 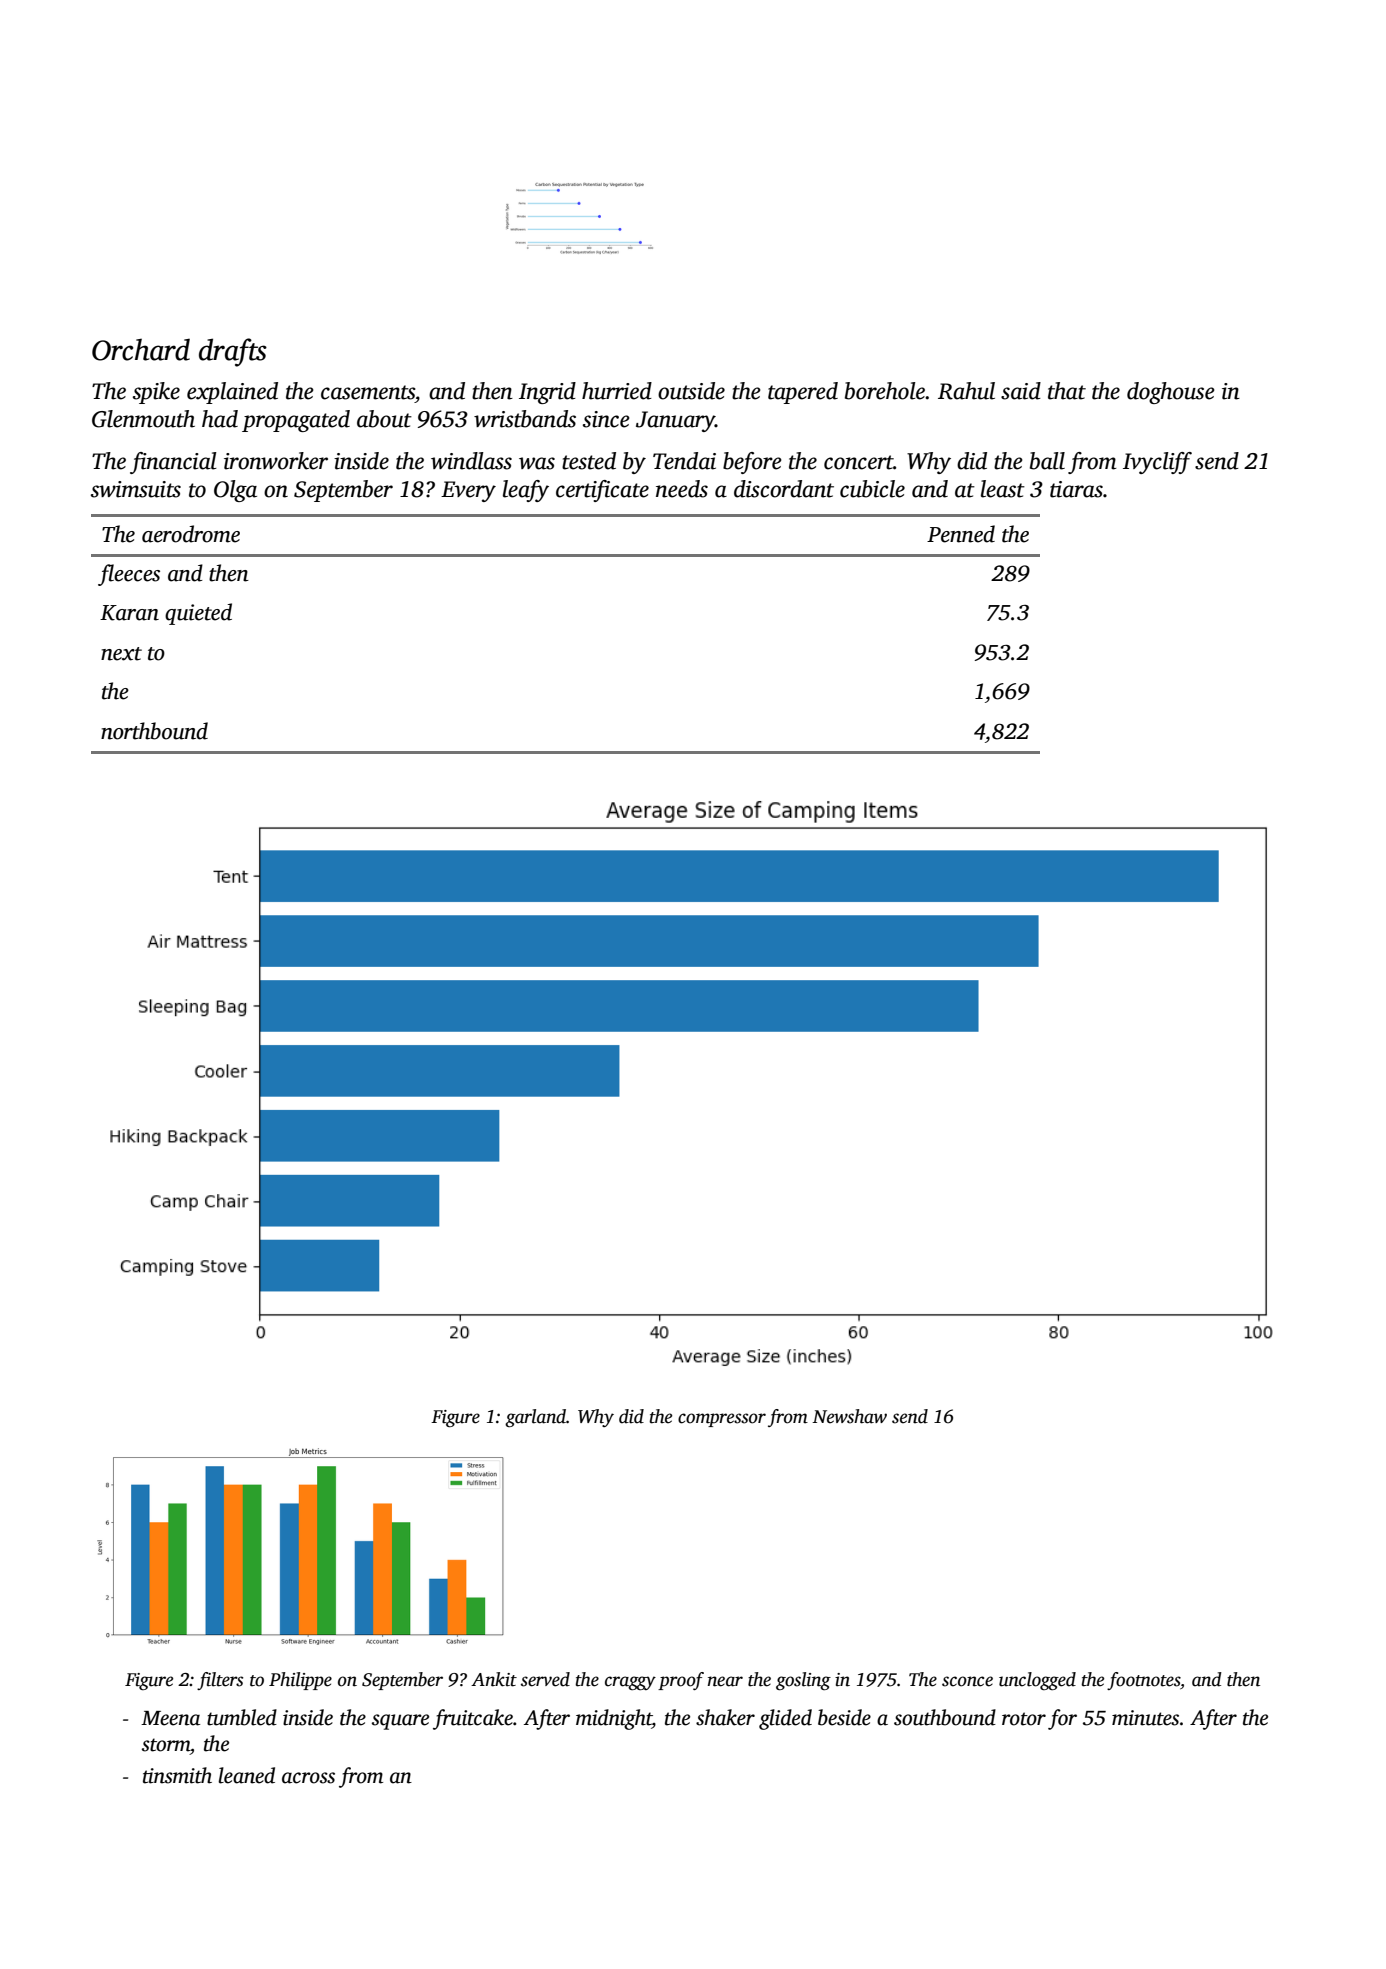 I want to click on tapered, so click(x=803, y=393).
